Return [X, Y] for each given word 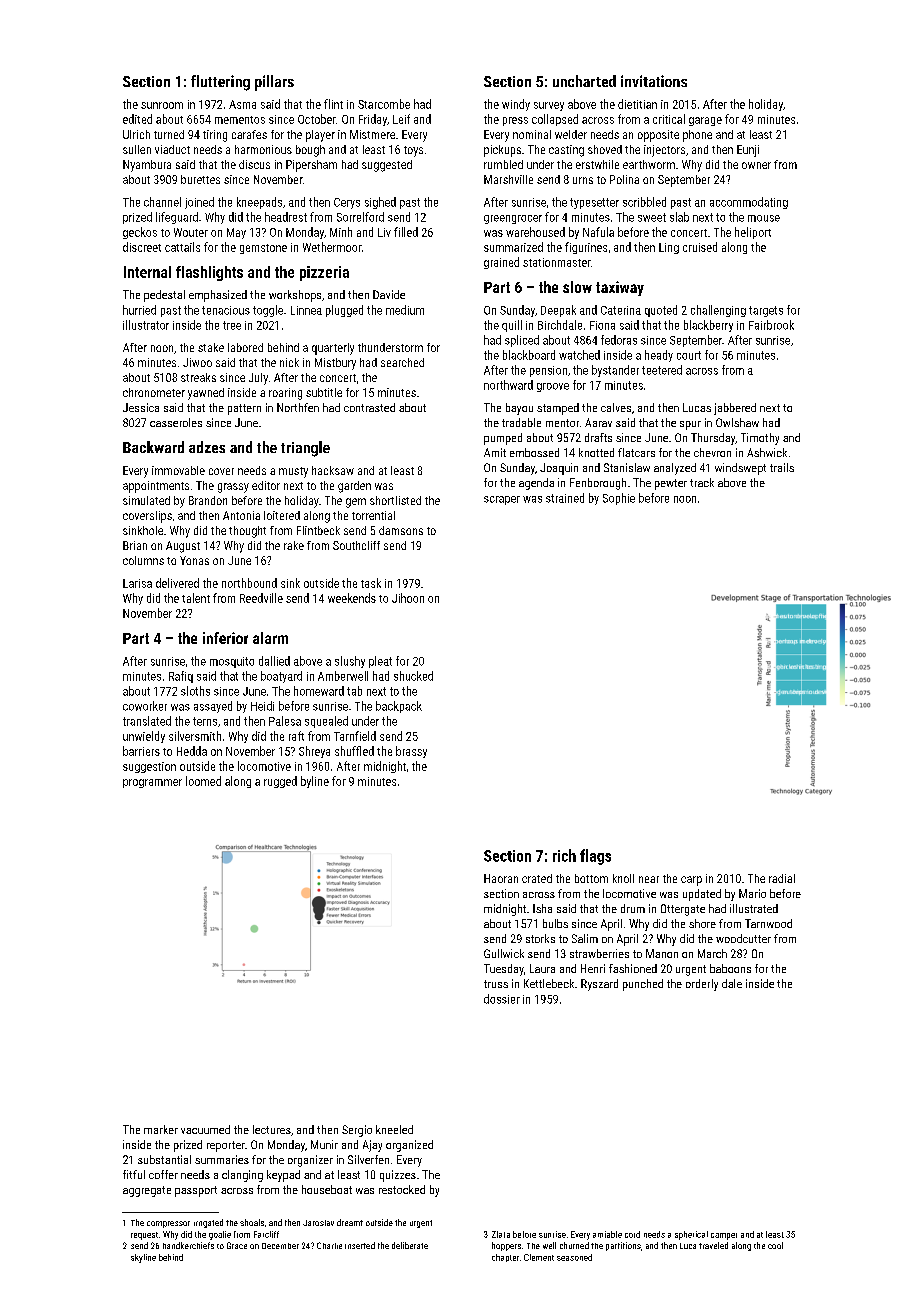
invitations [654, 81]
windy [516, 105]
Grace [237, 1245]
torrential [373, 515]
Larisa [137, 583]
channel [162, 202]
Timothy [760, 439]
